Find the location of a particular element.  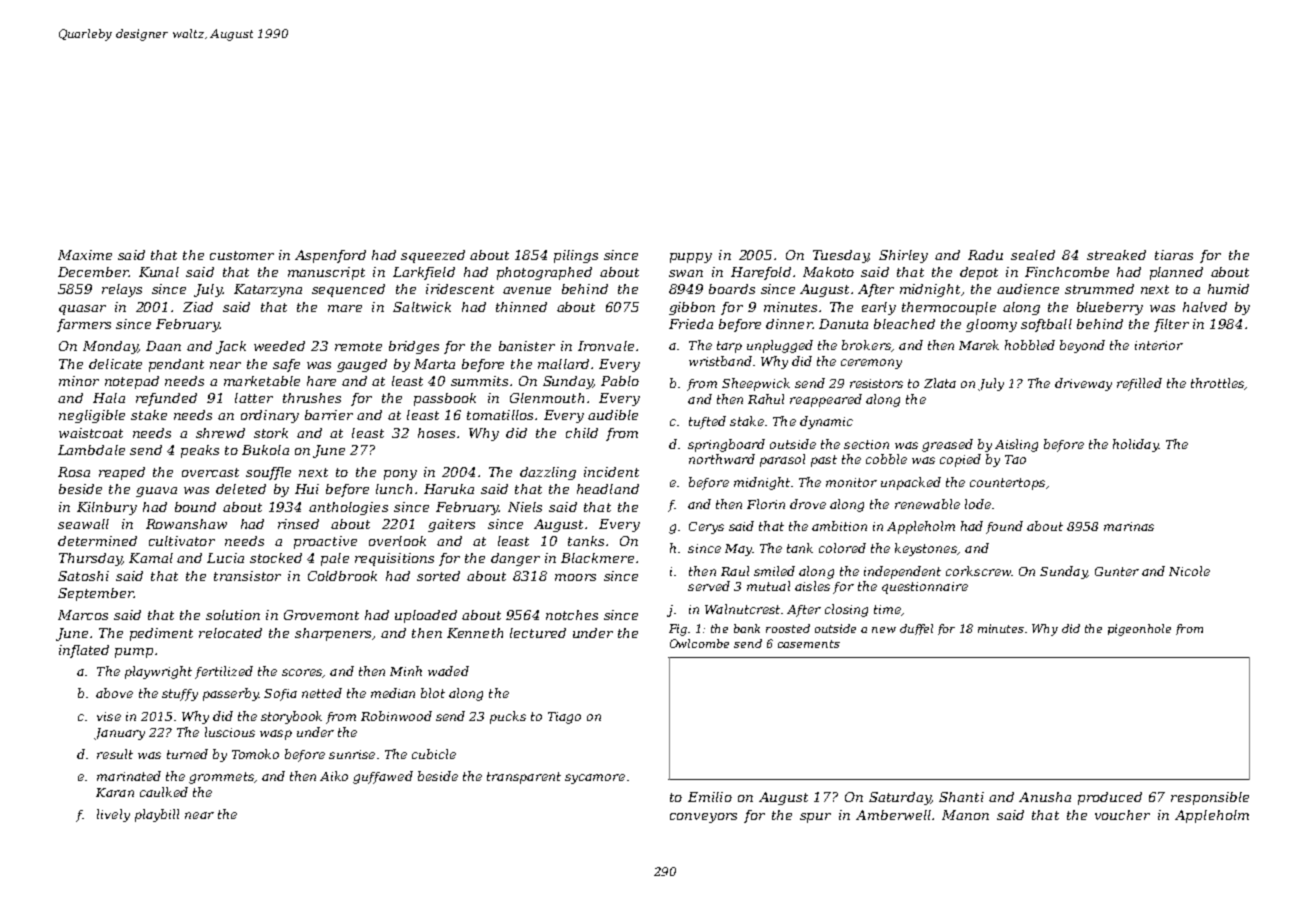

inflated is located at coordinates (84, 651).
